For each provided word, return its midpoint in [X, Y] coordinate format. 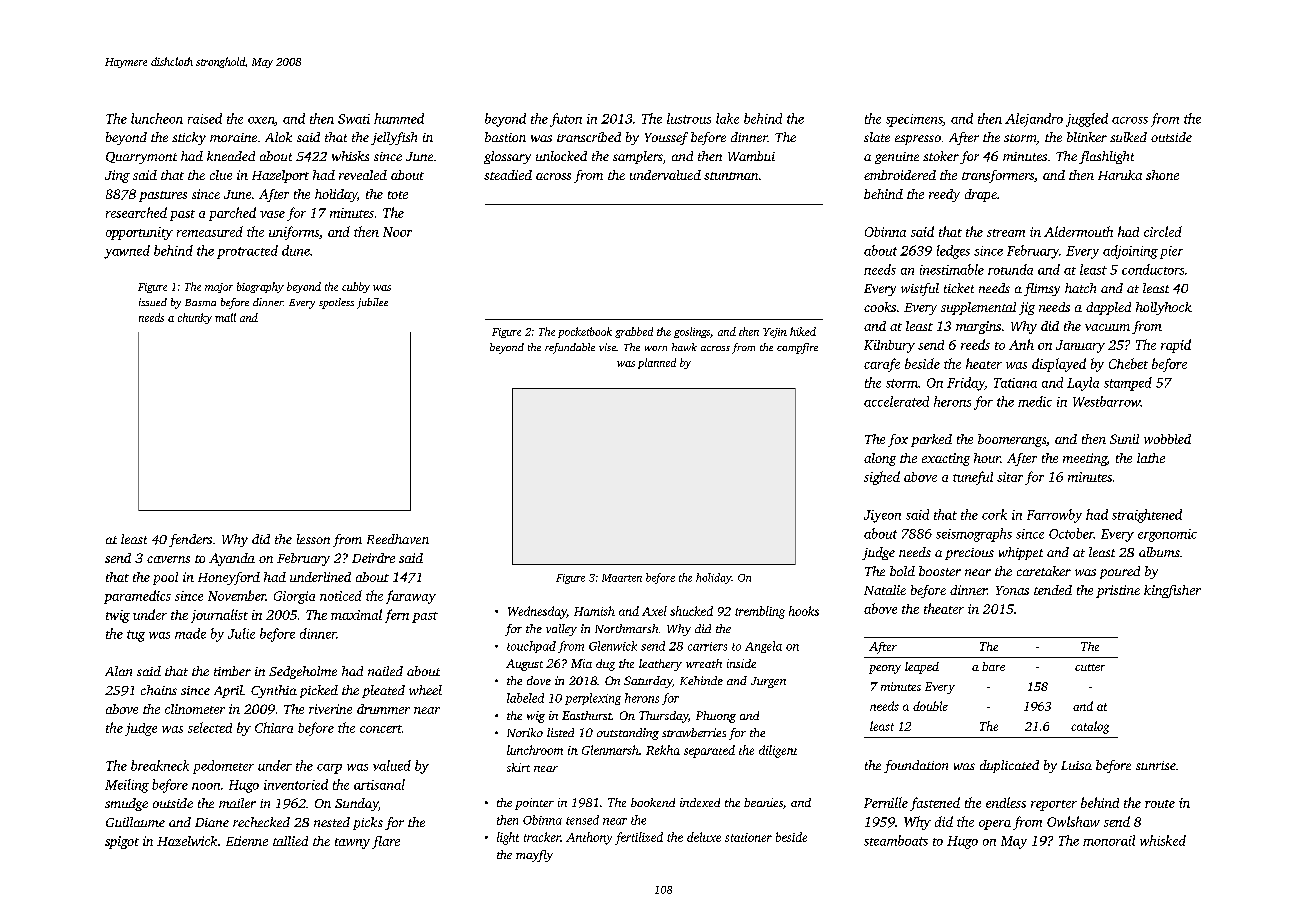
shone [1162, 175]
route [1160, 804]
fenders [190, 540]
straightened [1147, 516]
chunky [195, 318]
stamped [1128, 384]
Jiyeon [882, 516]
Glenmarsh [610, 750]
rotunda [1010, 269]
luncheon [157, 118]
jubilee [372, 303]
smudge [126, 804]
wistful [920, 289]
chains [159, 690]
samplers [638, 157]
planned [657, 363]
